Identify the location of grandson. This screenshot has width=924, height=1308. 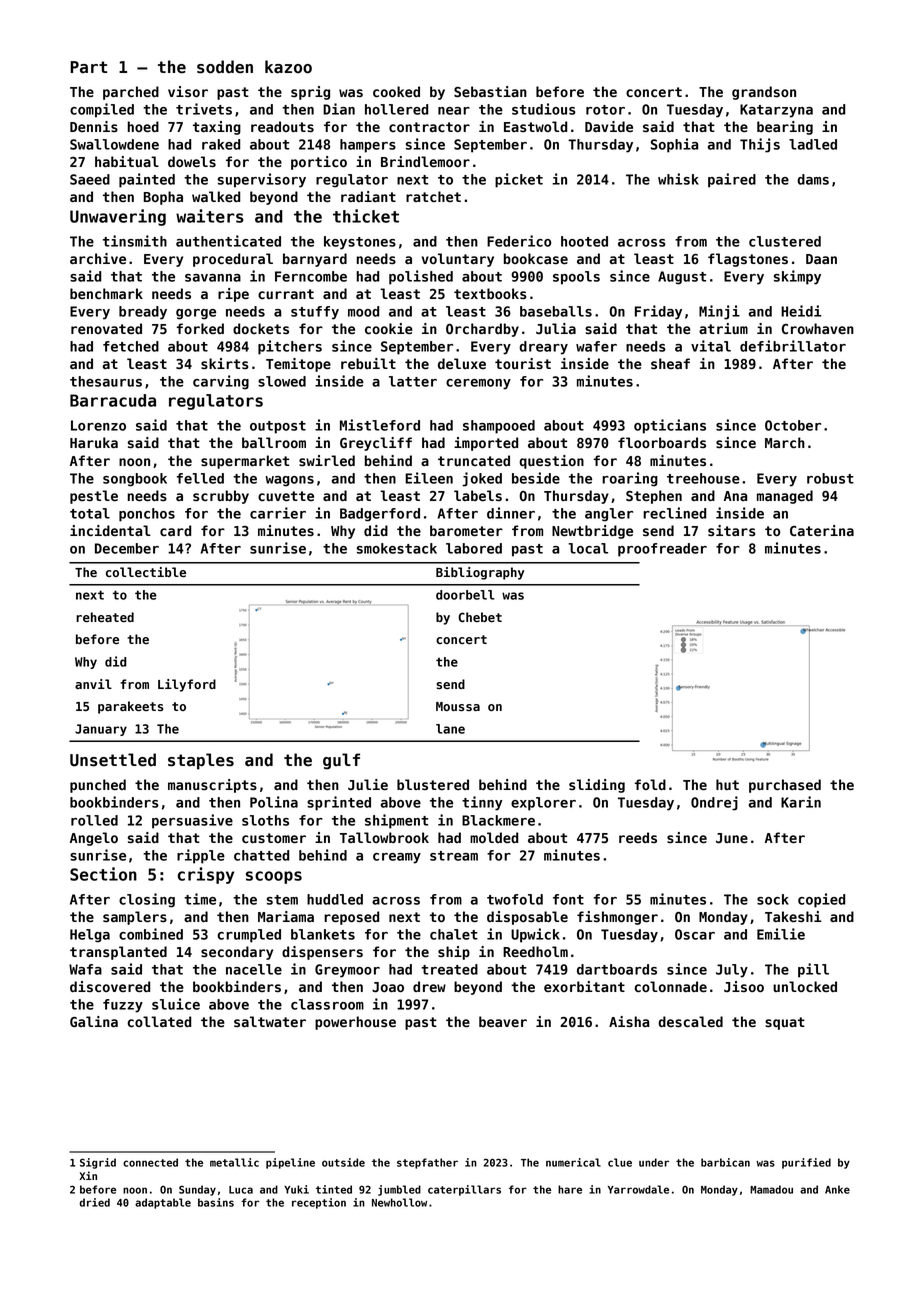
(764, 93).
